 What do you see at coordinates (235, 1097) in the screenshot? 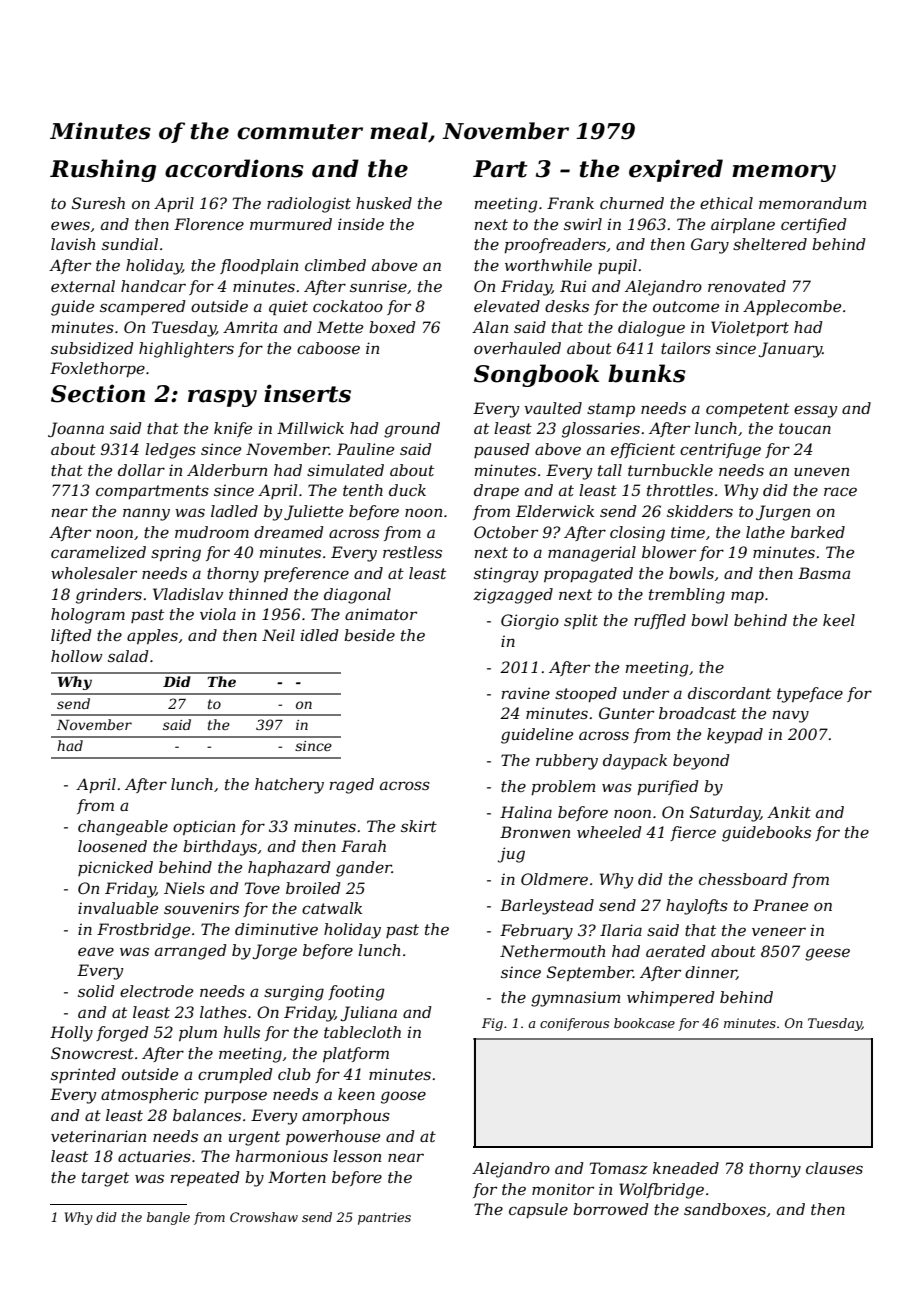
I see `purpose` at bounding box center [235, 1097].
